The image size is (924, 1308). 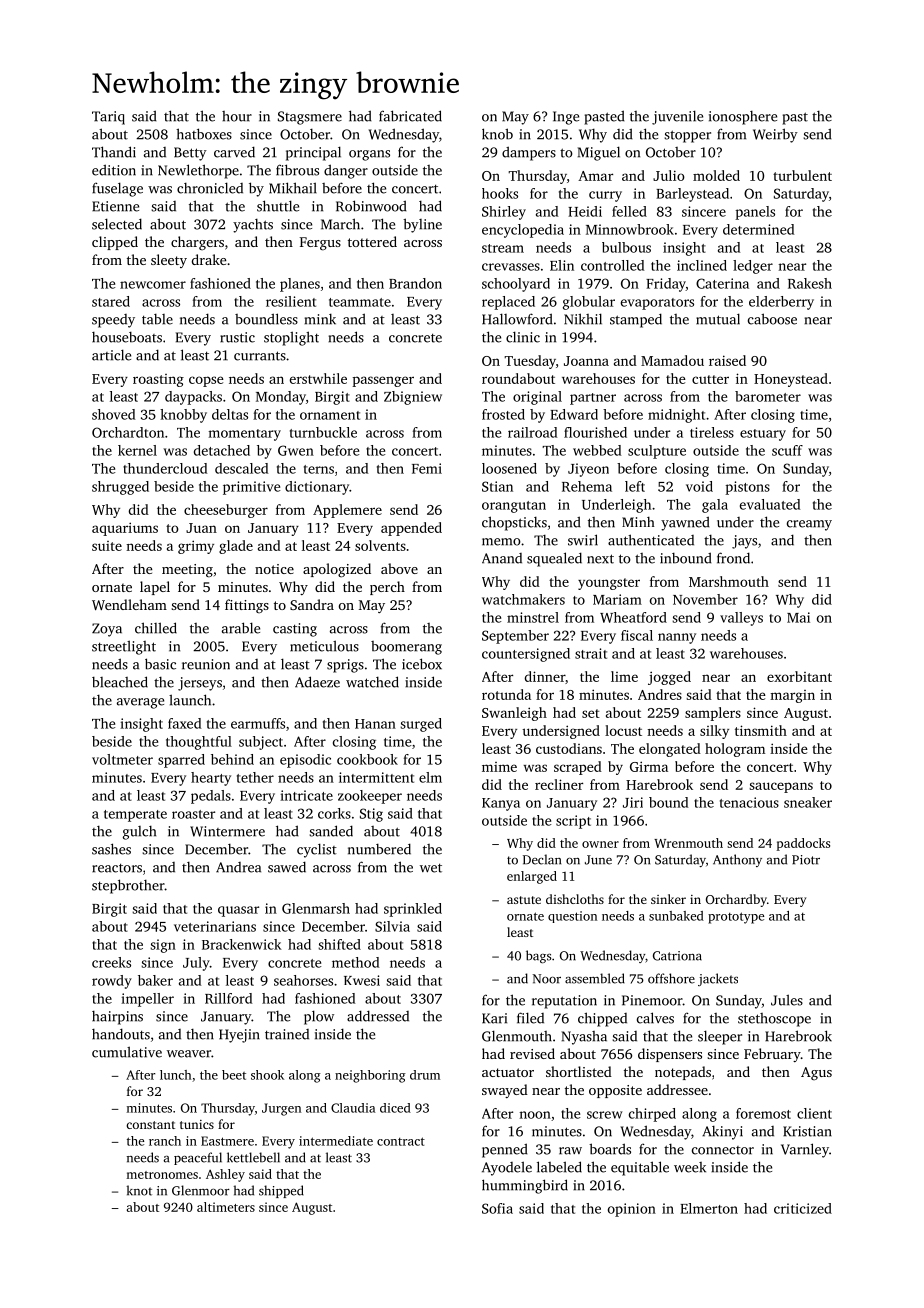 I want to click on sinker, so click(x=668, y=899).
